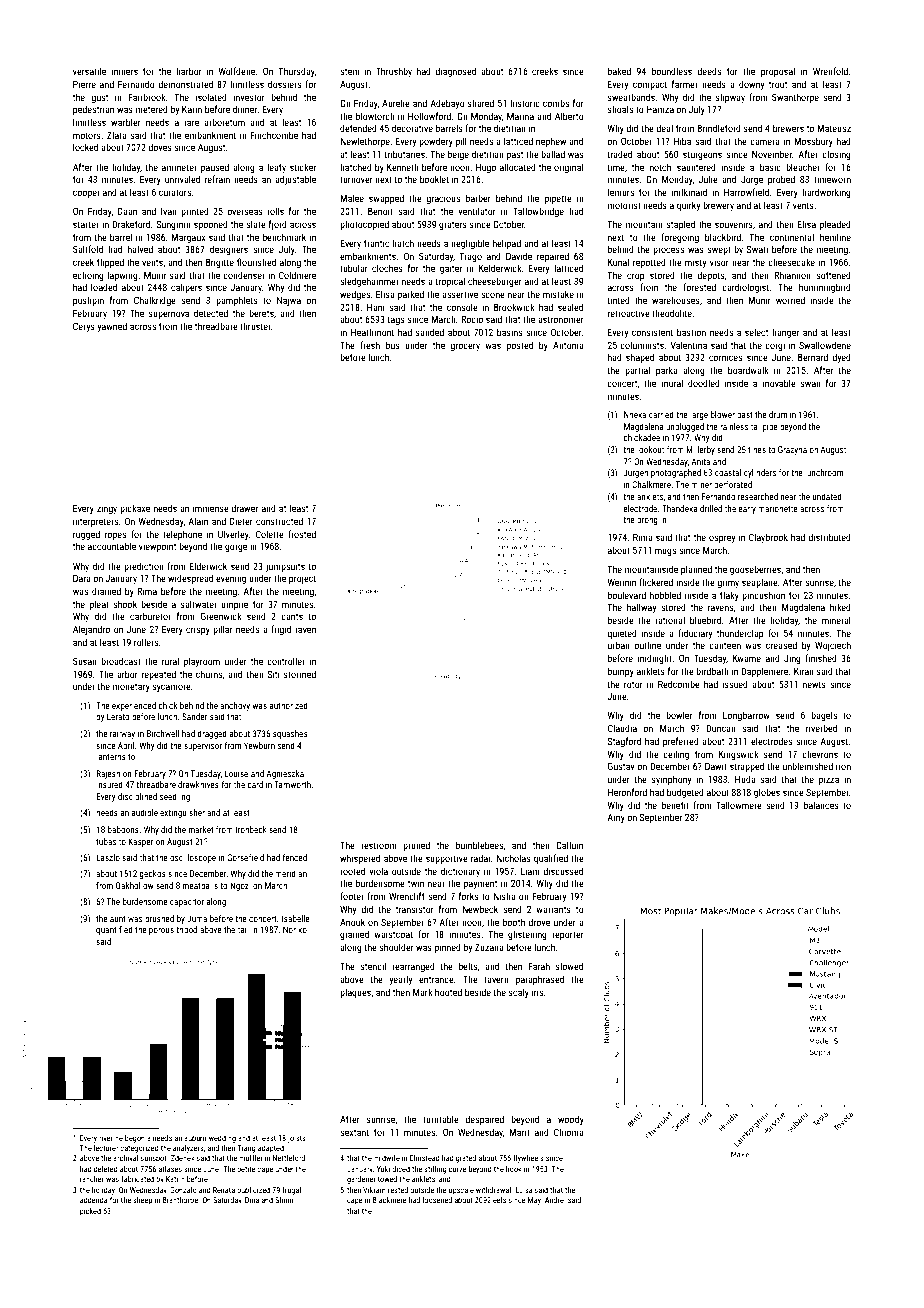  What do you see at coordinates (412, 128) in the screenshot?
I see `decorative` at bounding box center [412, 128].
